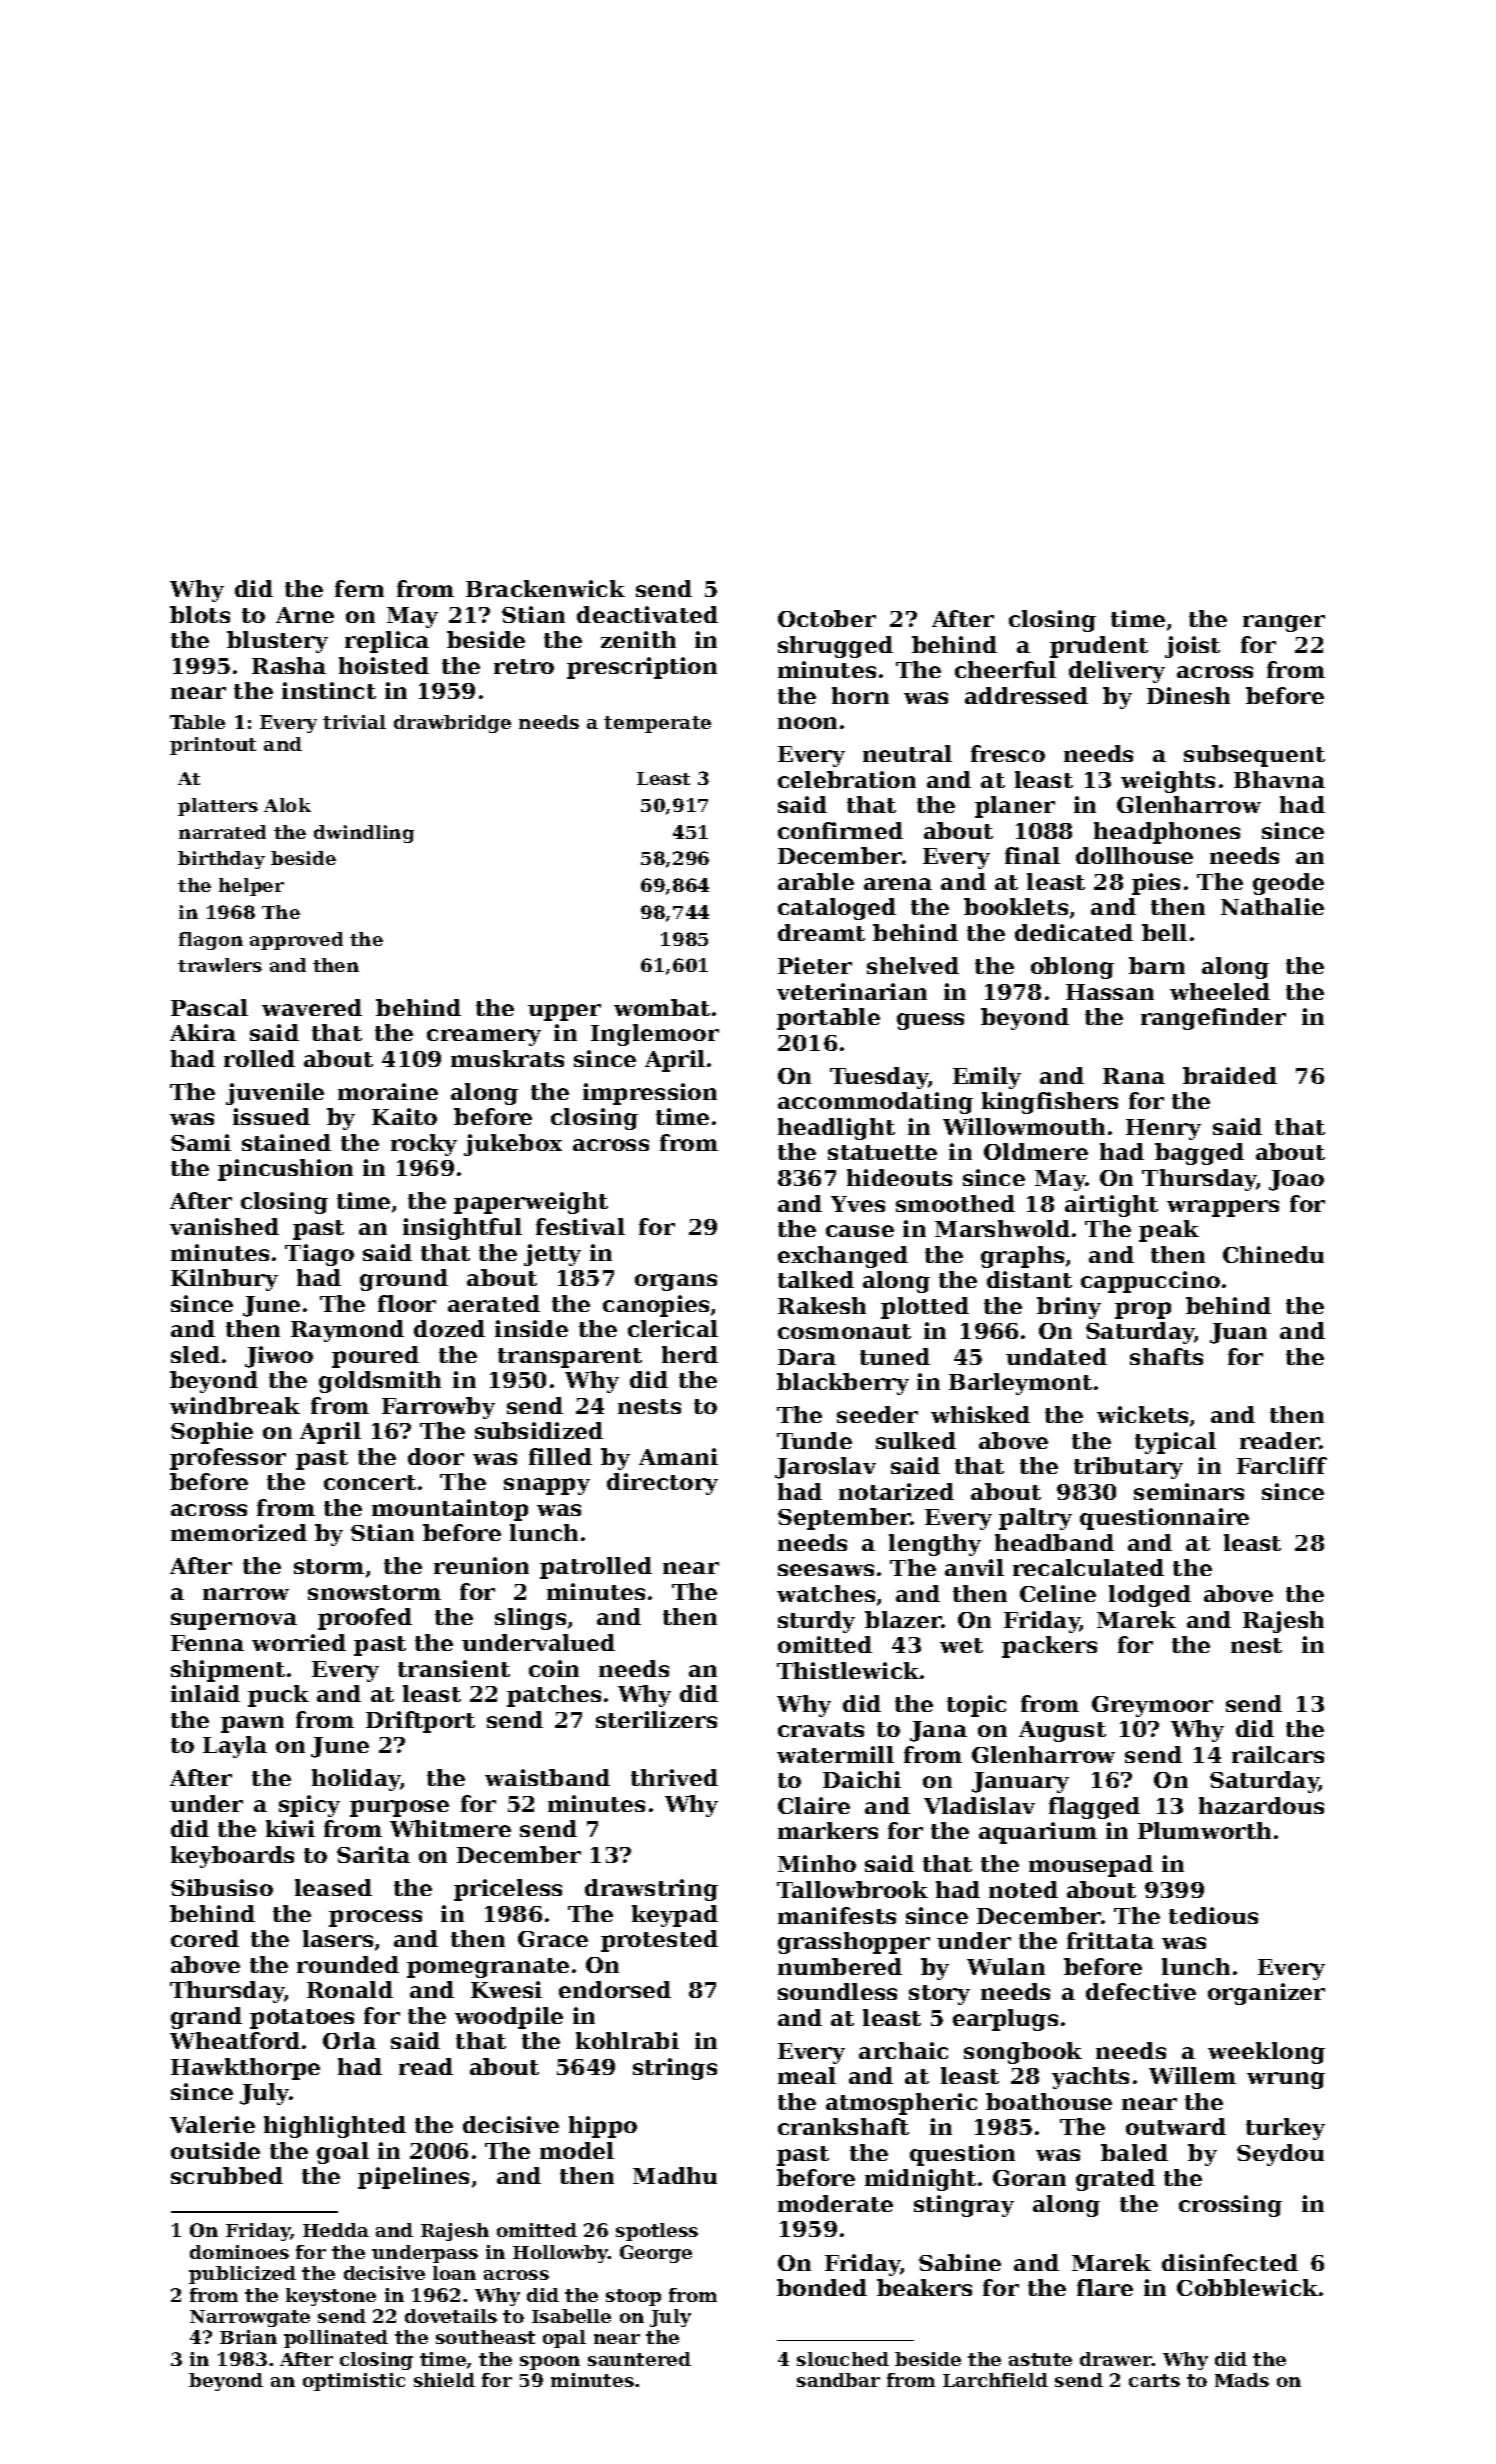  What do you see at coordinates (1150, 1596) in the screenshot?
I see `lodged` at bounding box center [1150, 1596].
